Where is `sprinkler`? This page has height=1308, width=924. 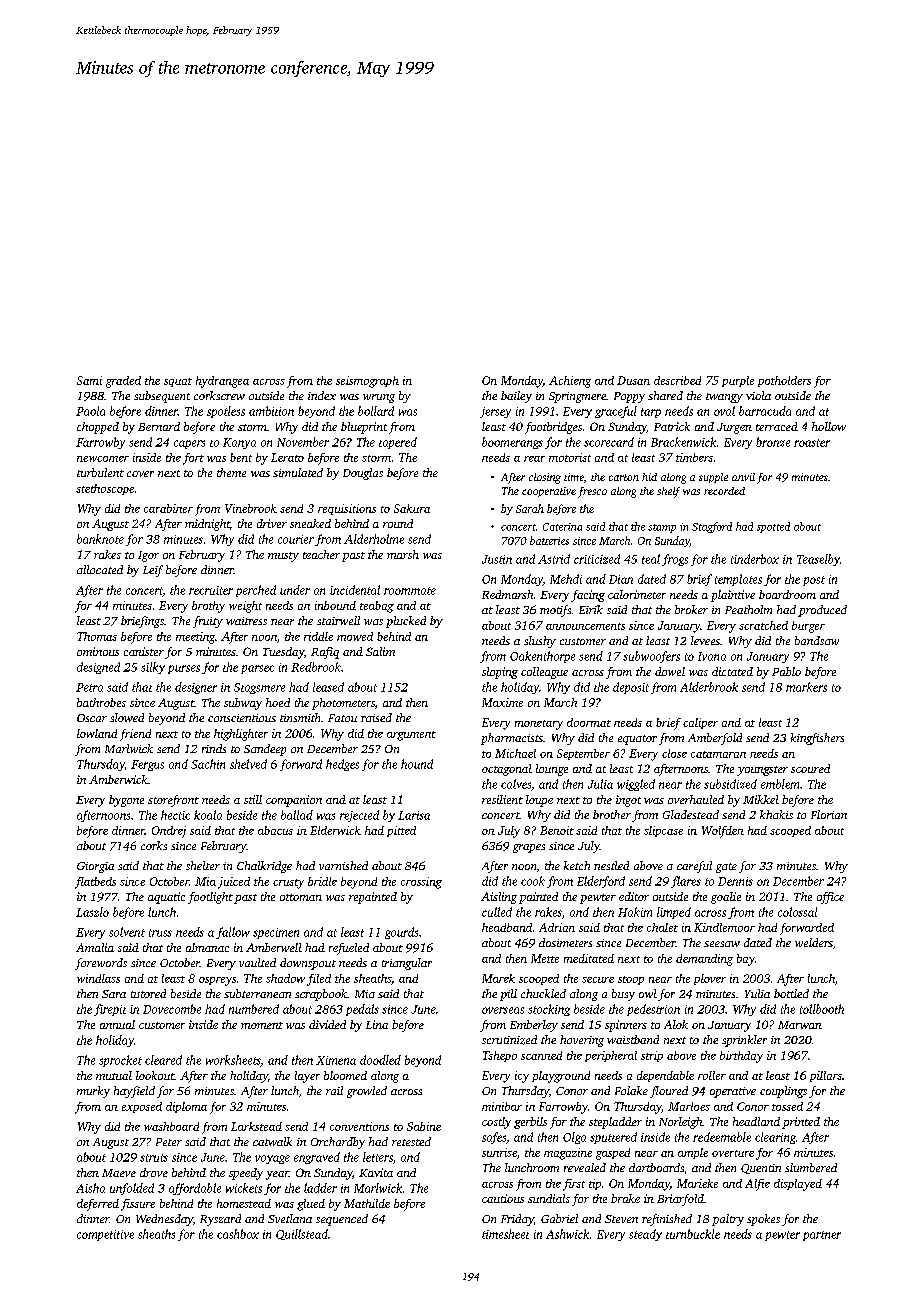
sprinkler is located at coordinates (744, 1041).
